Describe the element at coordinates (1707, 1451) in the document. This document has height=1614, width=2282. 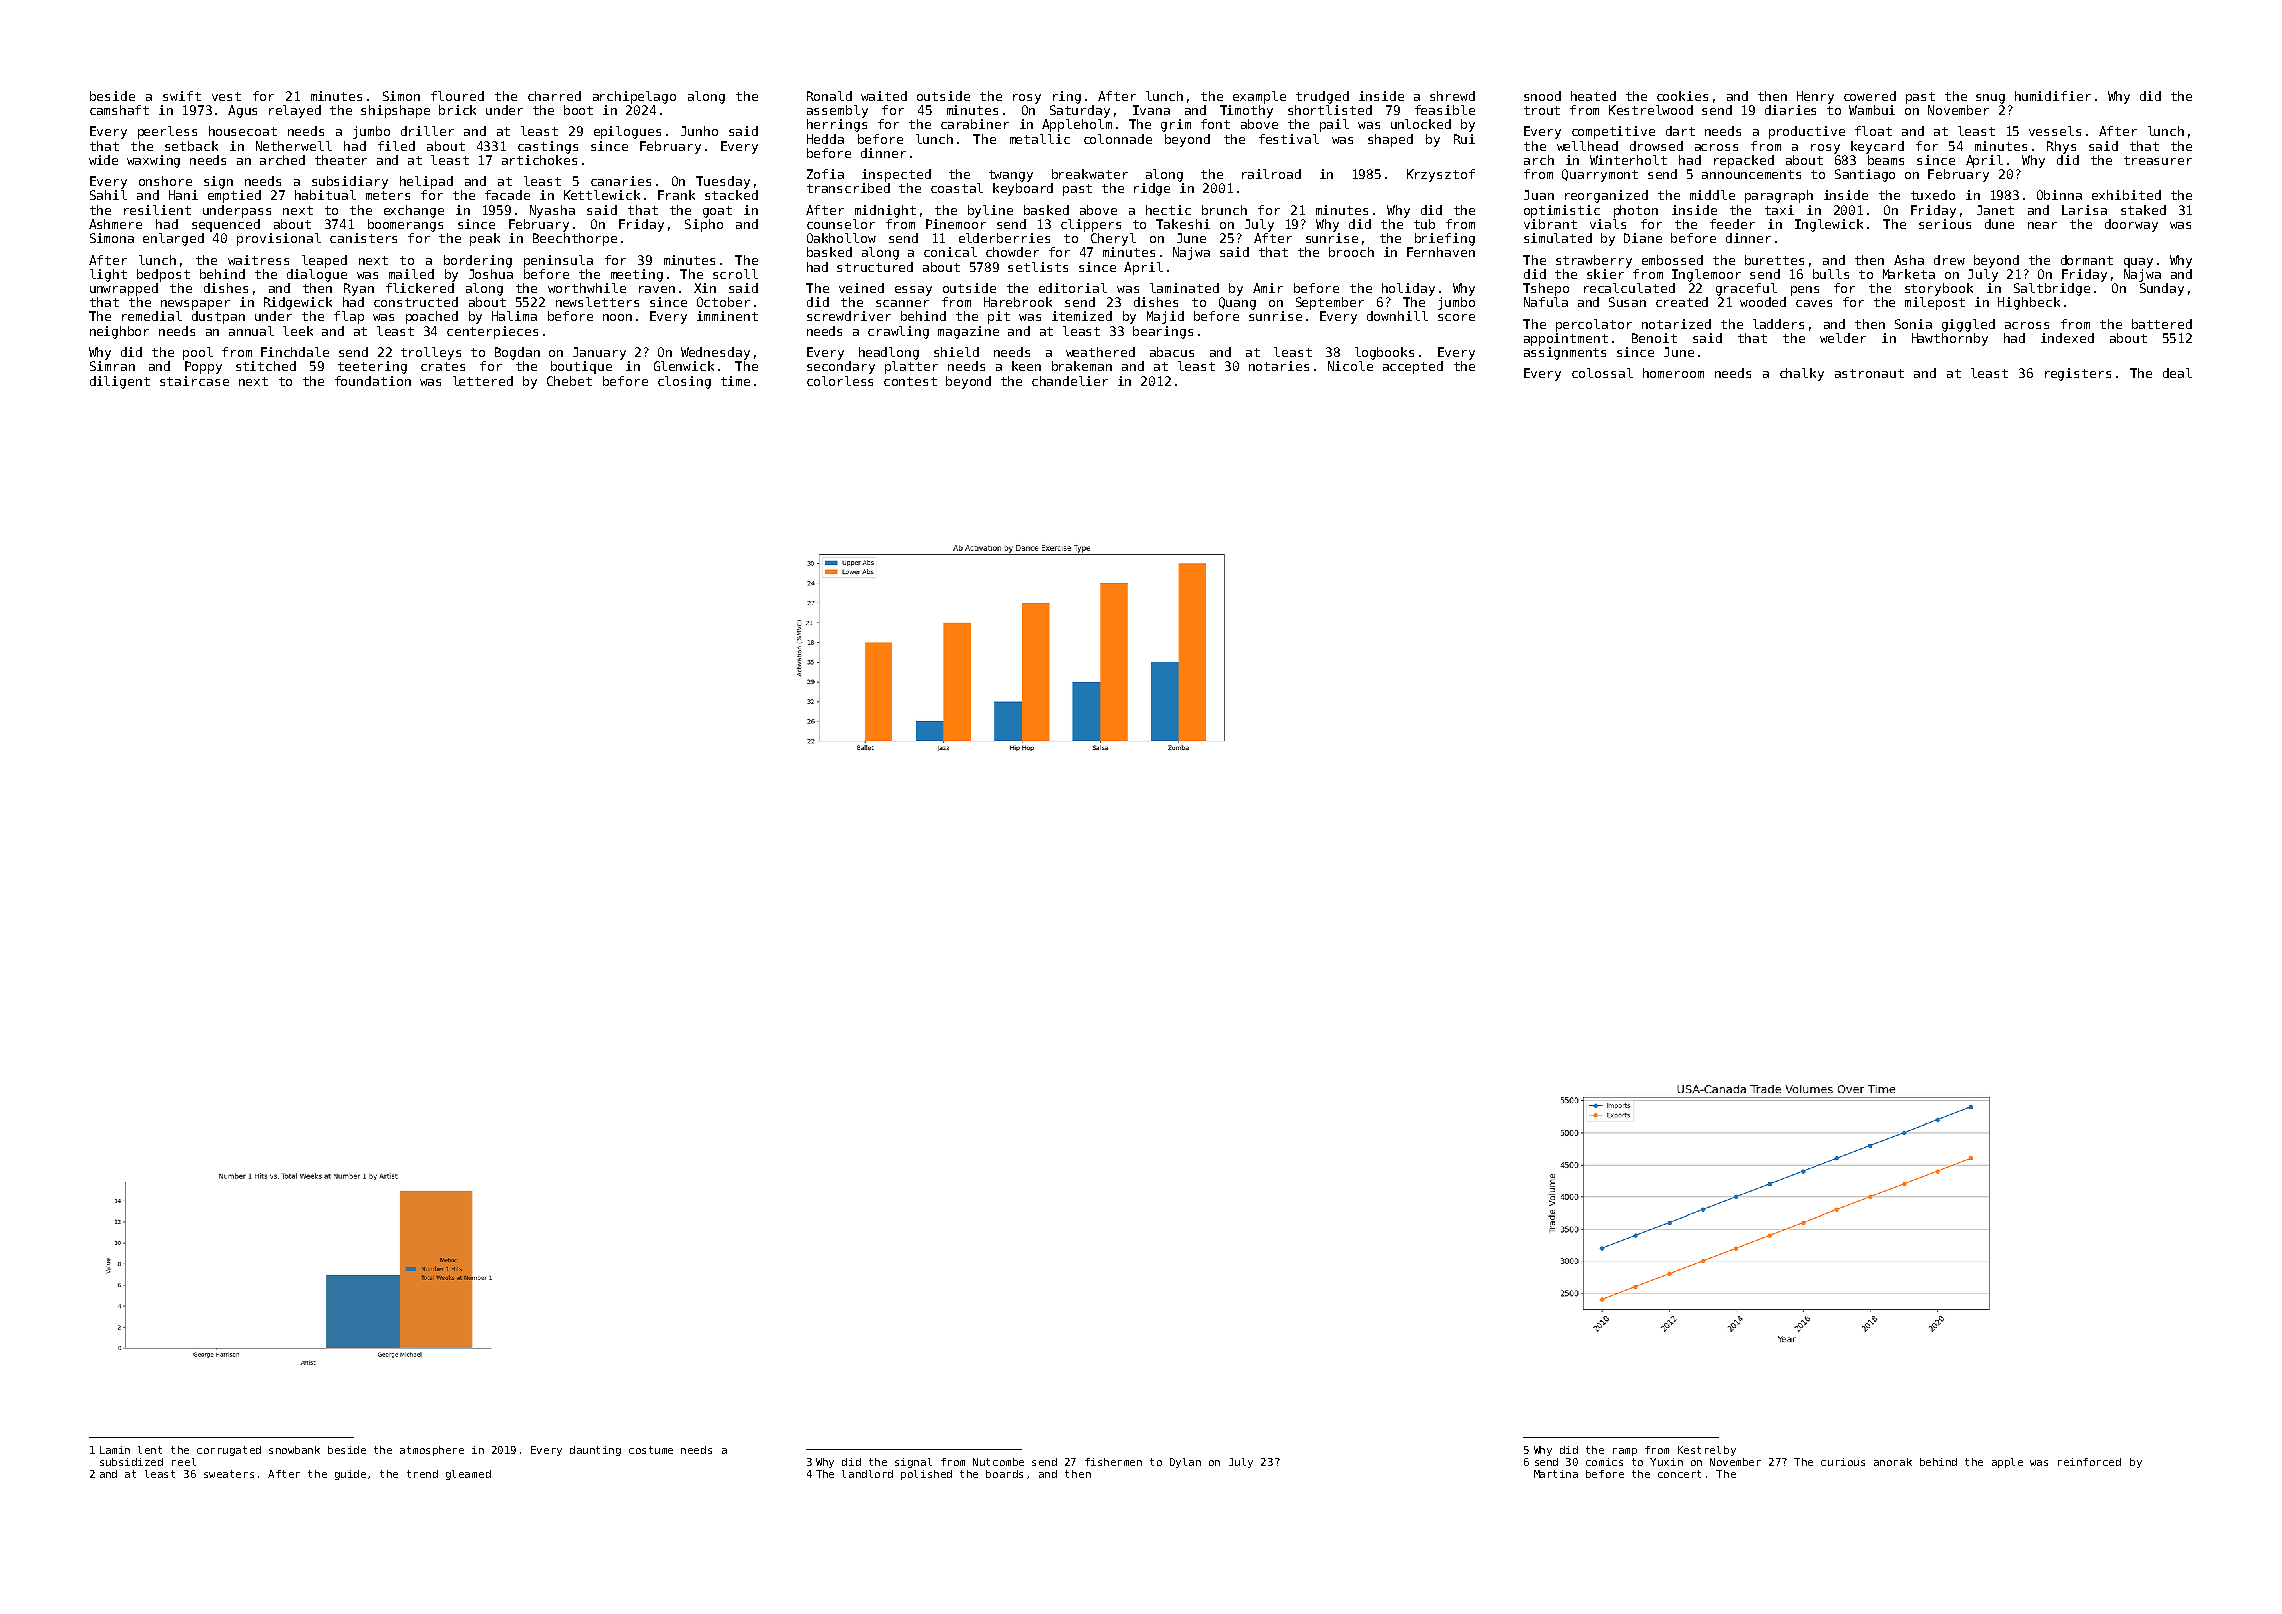
I see `Kestrelby` at that location.
